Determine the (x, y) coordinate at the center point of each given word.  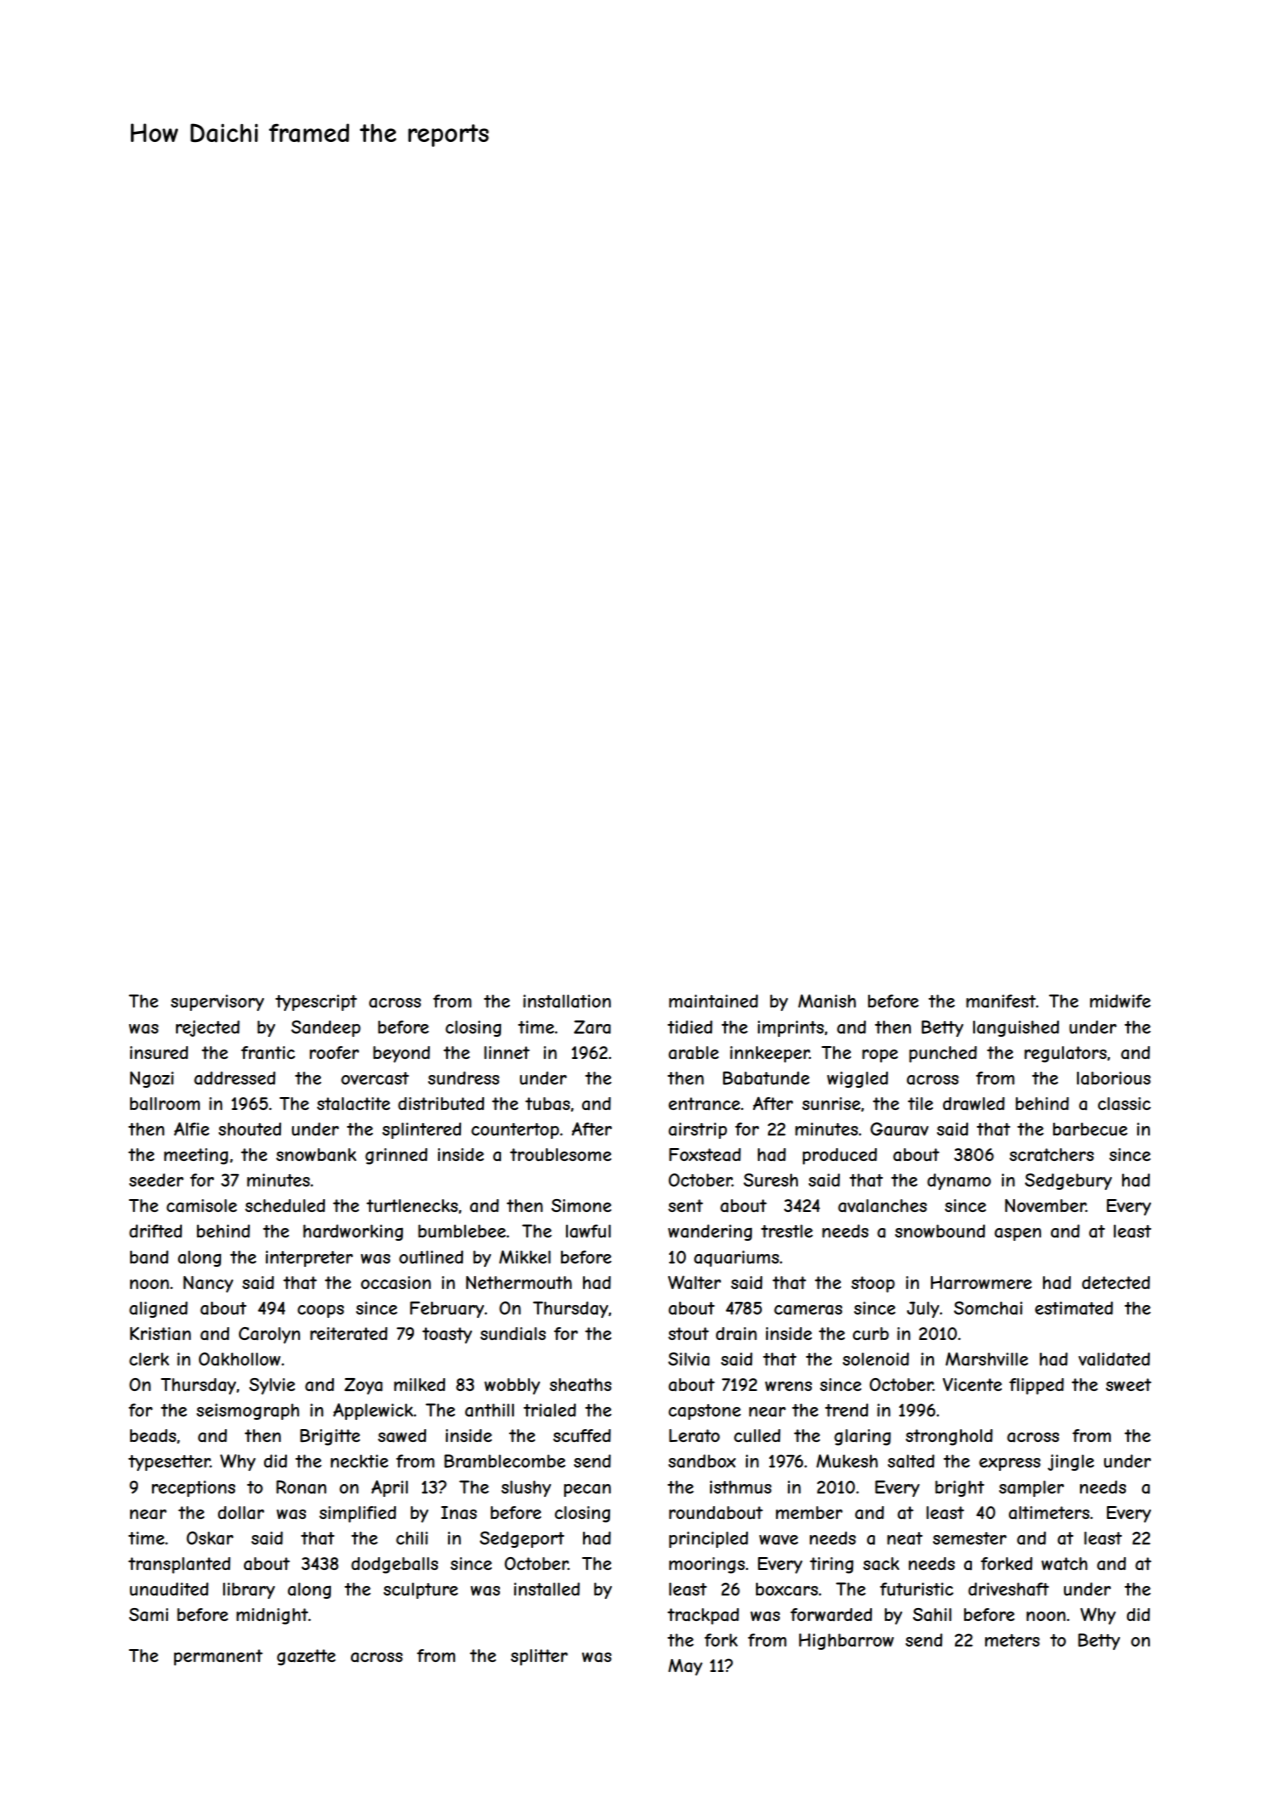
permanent (218, 1657)
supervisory (217, 1002)
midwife (1120, 1001)
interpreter (309, 1258)
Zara (592, 1027)
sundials (513, 1333)
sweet (1128, 1384)
